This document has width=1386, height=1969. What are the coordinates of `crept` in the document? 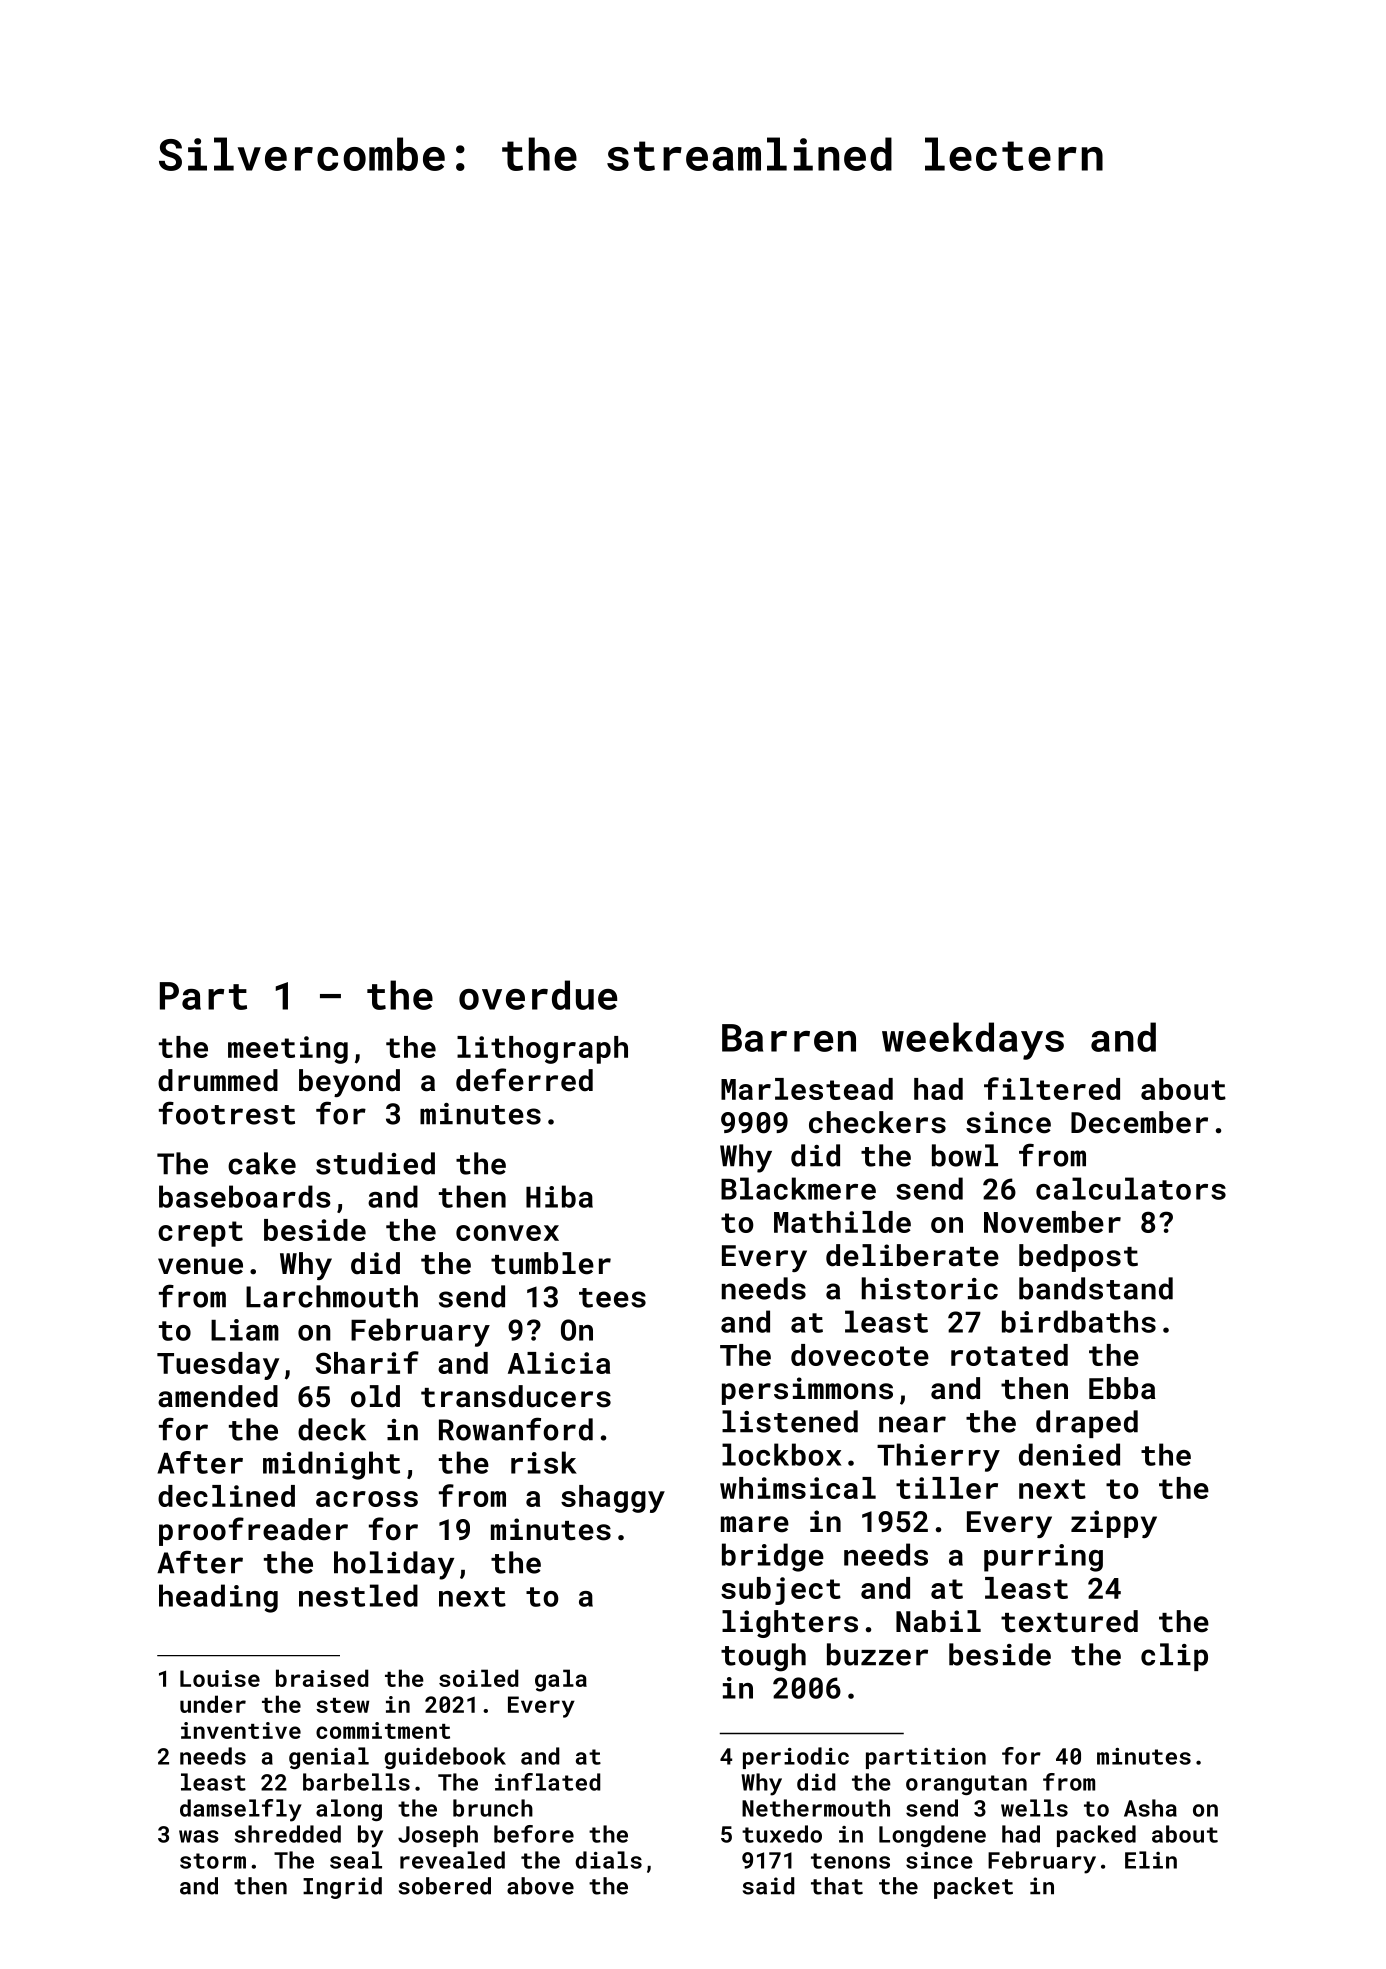 It's located at (200, 1234).
